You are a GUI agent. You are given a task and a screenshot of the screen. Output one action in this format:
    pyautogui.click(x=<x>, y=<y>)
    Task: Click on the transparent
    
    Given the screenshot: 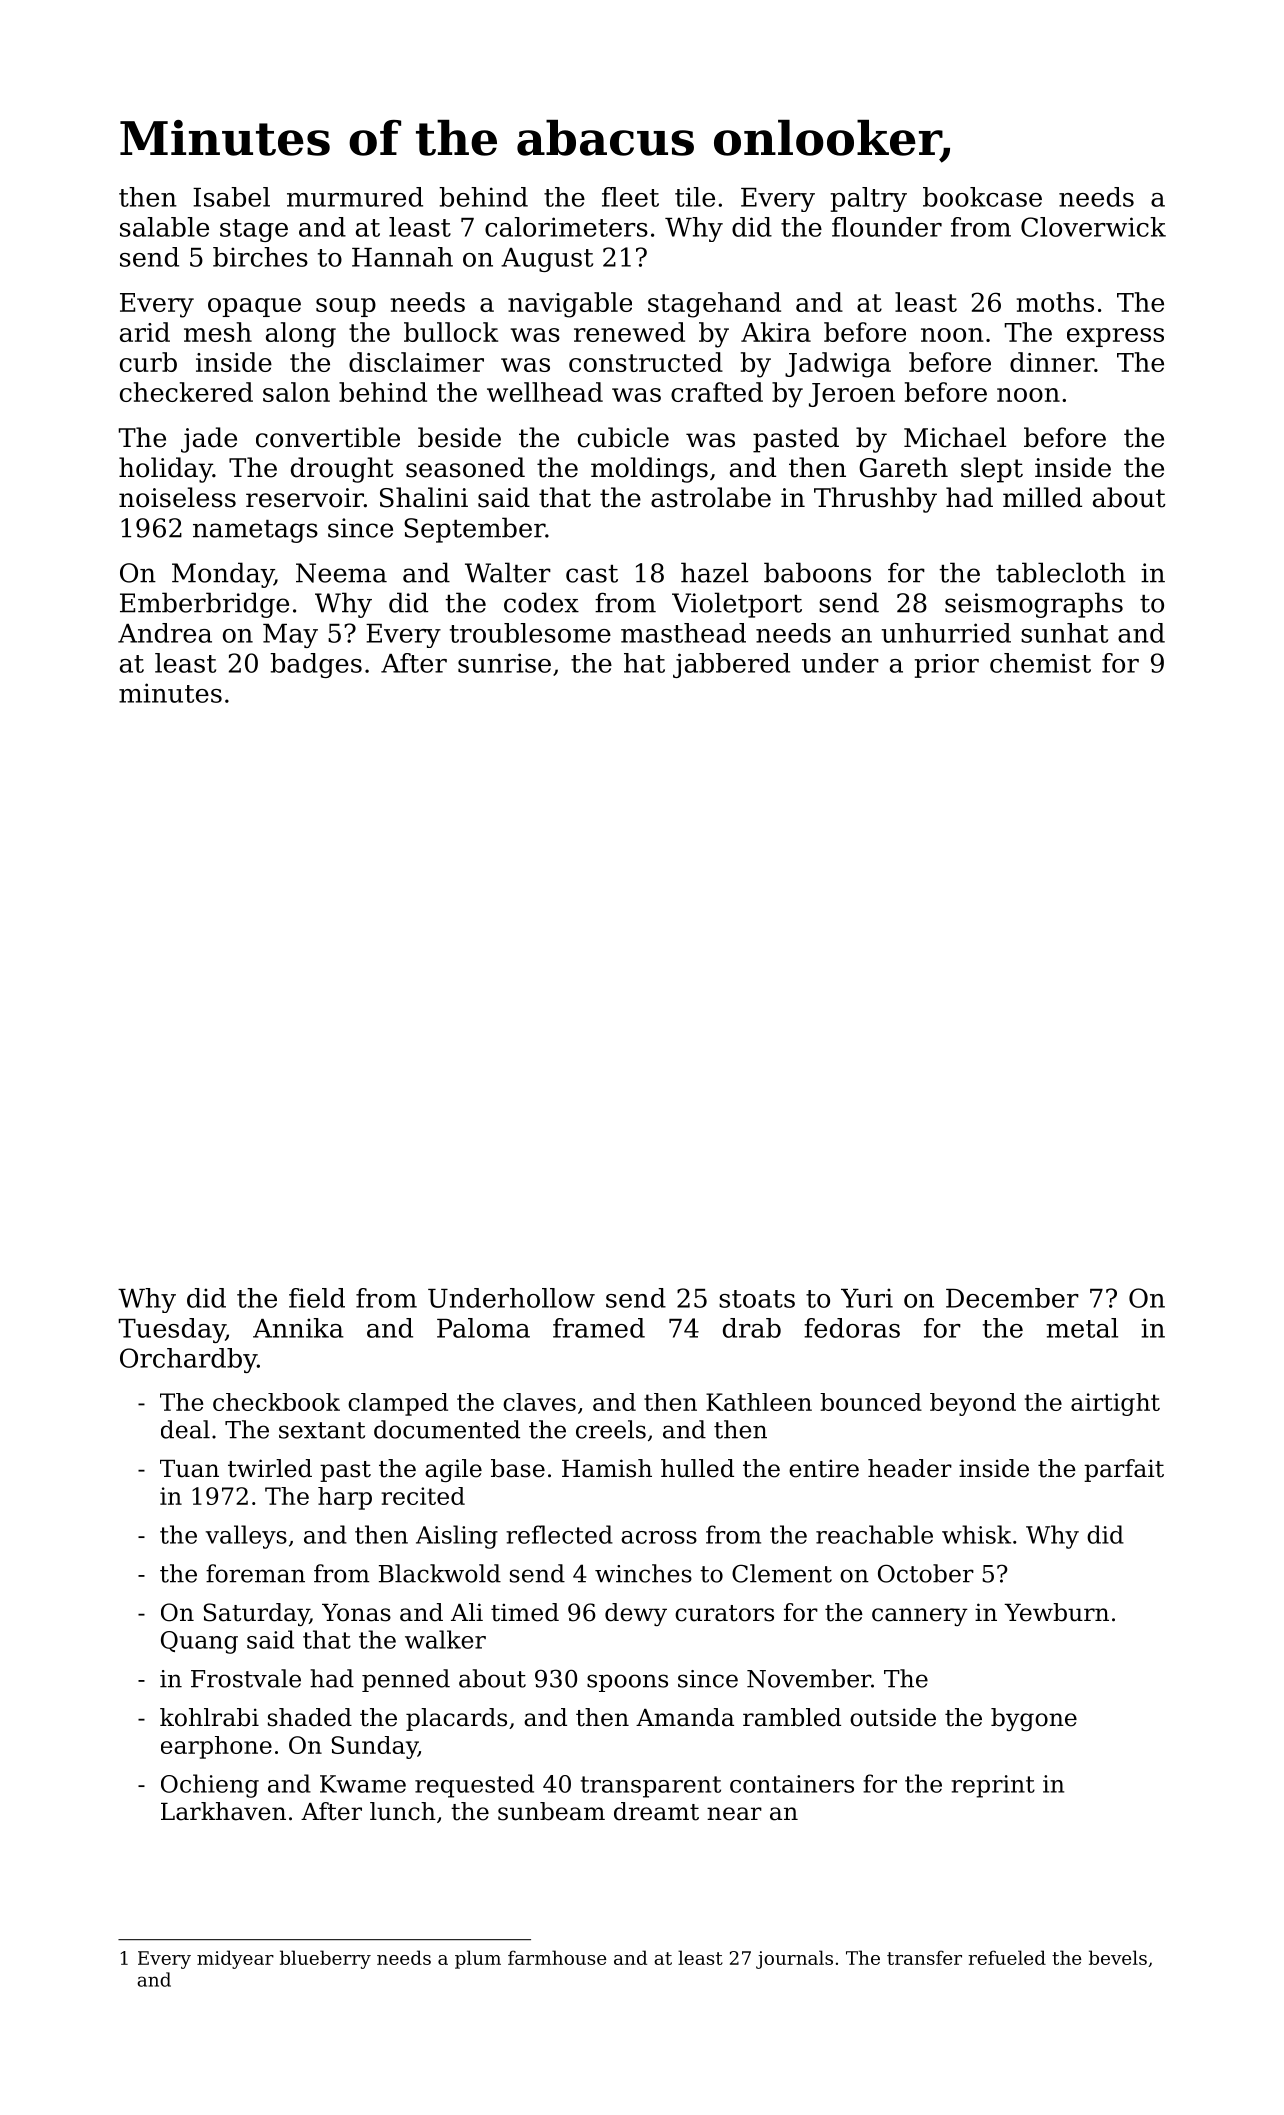 What is the action you would take?
    pyautogui.click(x=651, y=1787)
